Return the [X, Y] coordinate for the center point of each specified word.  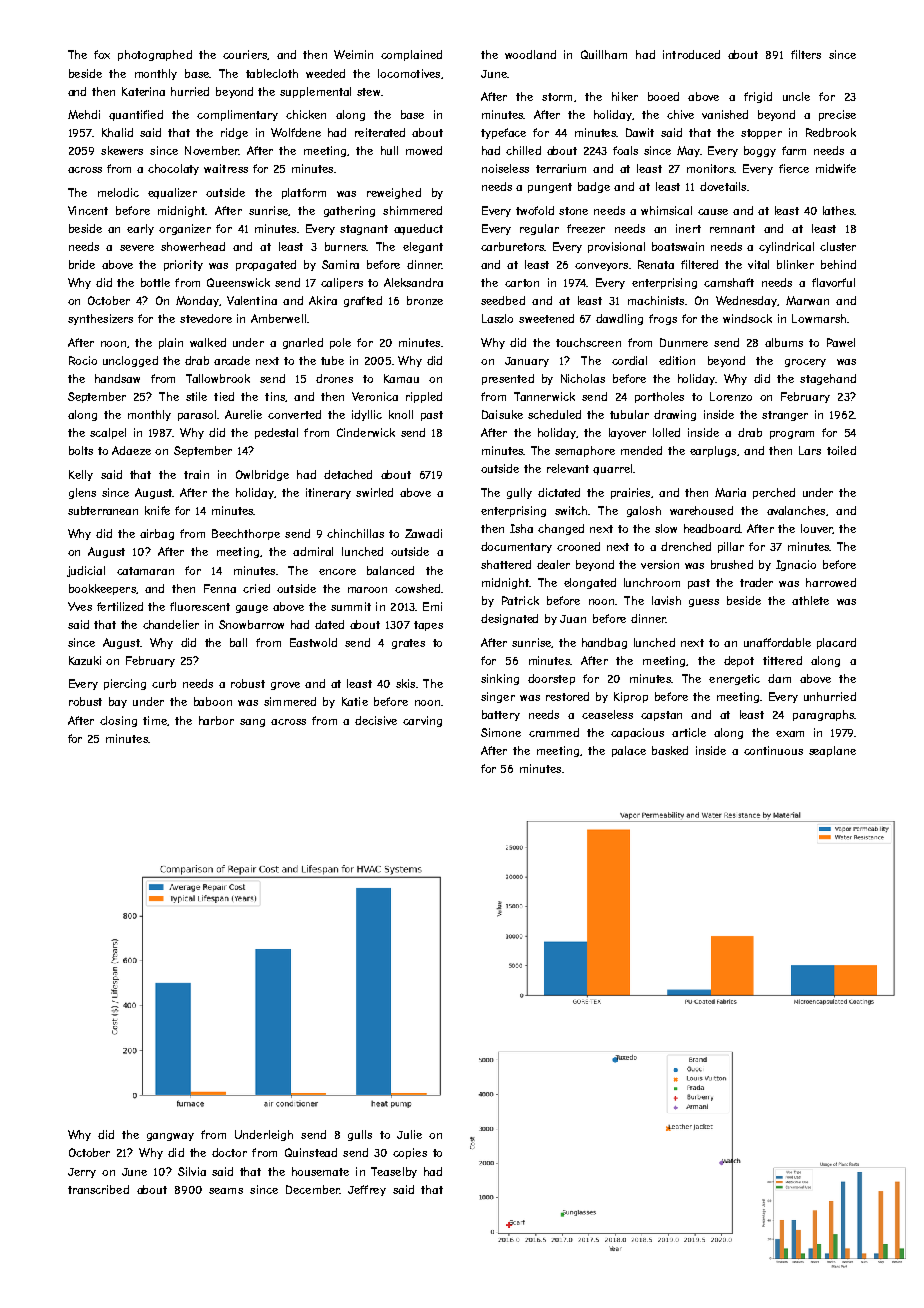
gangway [170, 1137]
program [792, 435]
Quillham [604, 54]
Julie [409, 1134]
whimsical [666, 210]
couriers [245, 54]
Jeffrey [367, 1190]
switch [571, 510]
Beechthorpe [246, 534]
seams [226, 1191]
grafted [363, 301]
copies [410, 1153]
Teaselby [394, 1172]
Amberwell [278, 318]
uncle [796, 96]
